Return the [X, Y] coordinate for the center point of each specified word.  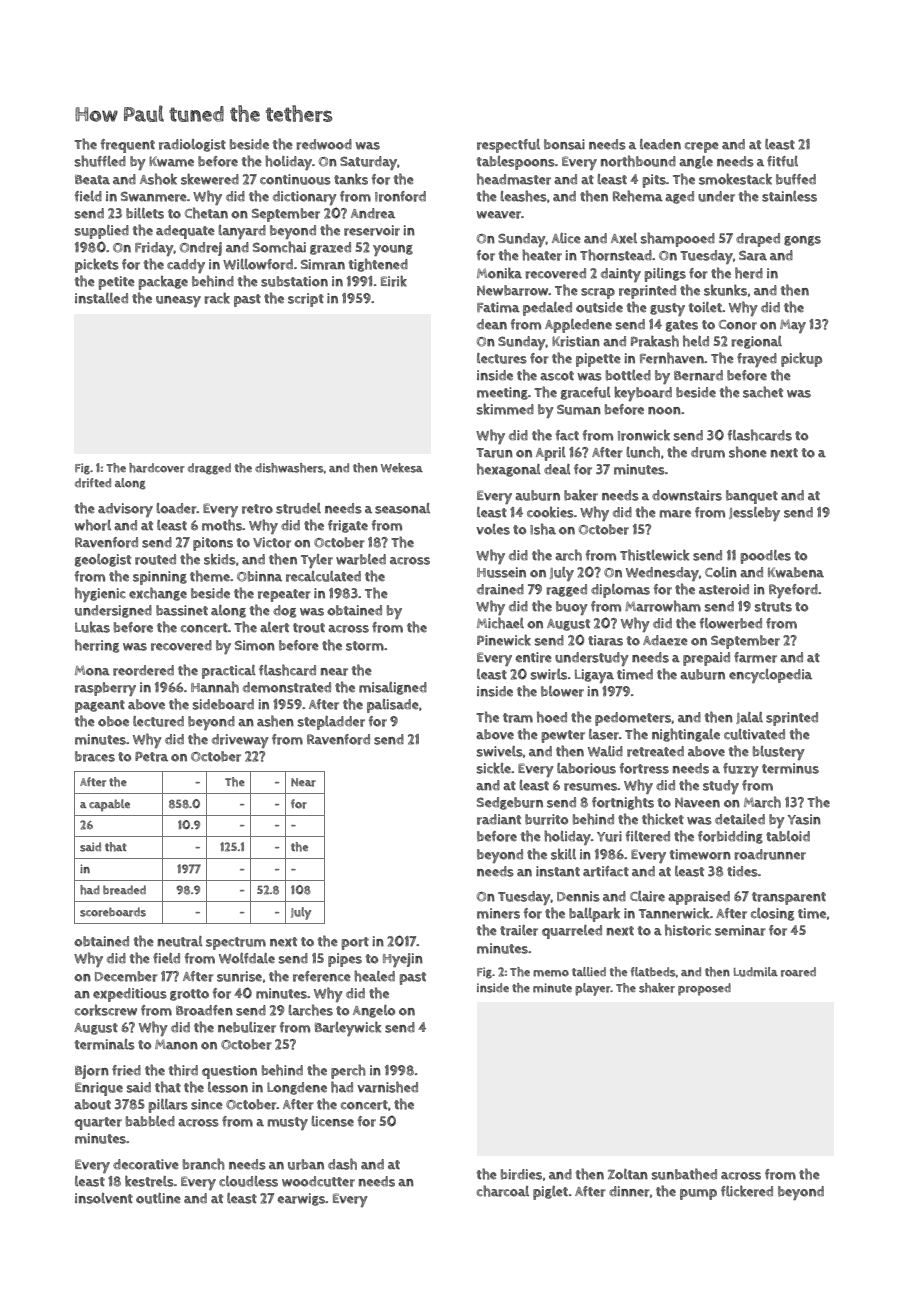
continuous [295, 179]
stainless [789, 196]
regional [756, 342]
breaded [124, 890]
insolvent [104, 1198]
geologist [103, 560]
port [355, 943]
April [551, 454]
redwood [324, 144]
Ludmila [756, 972]
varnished [387, 1087]
